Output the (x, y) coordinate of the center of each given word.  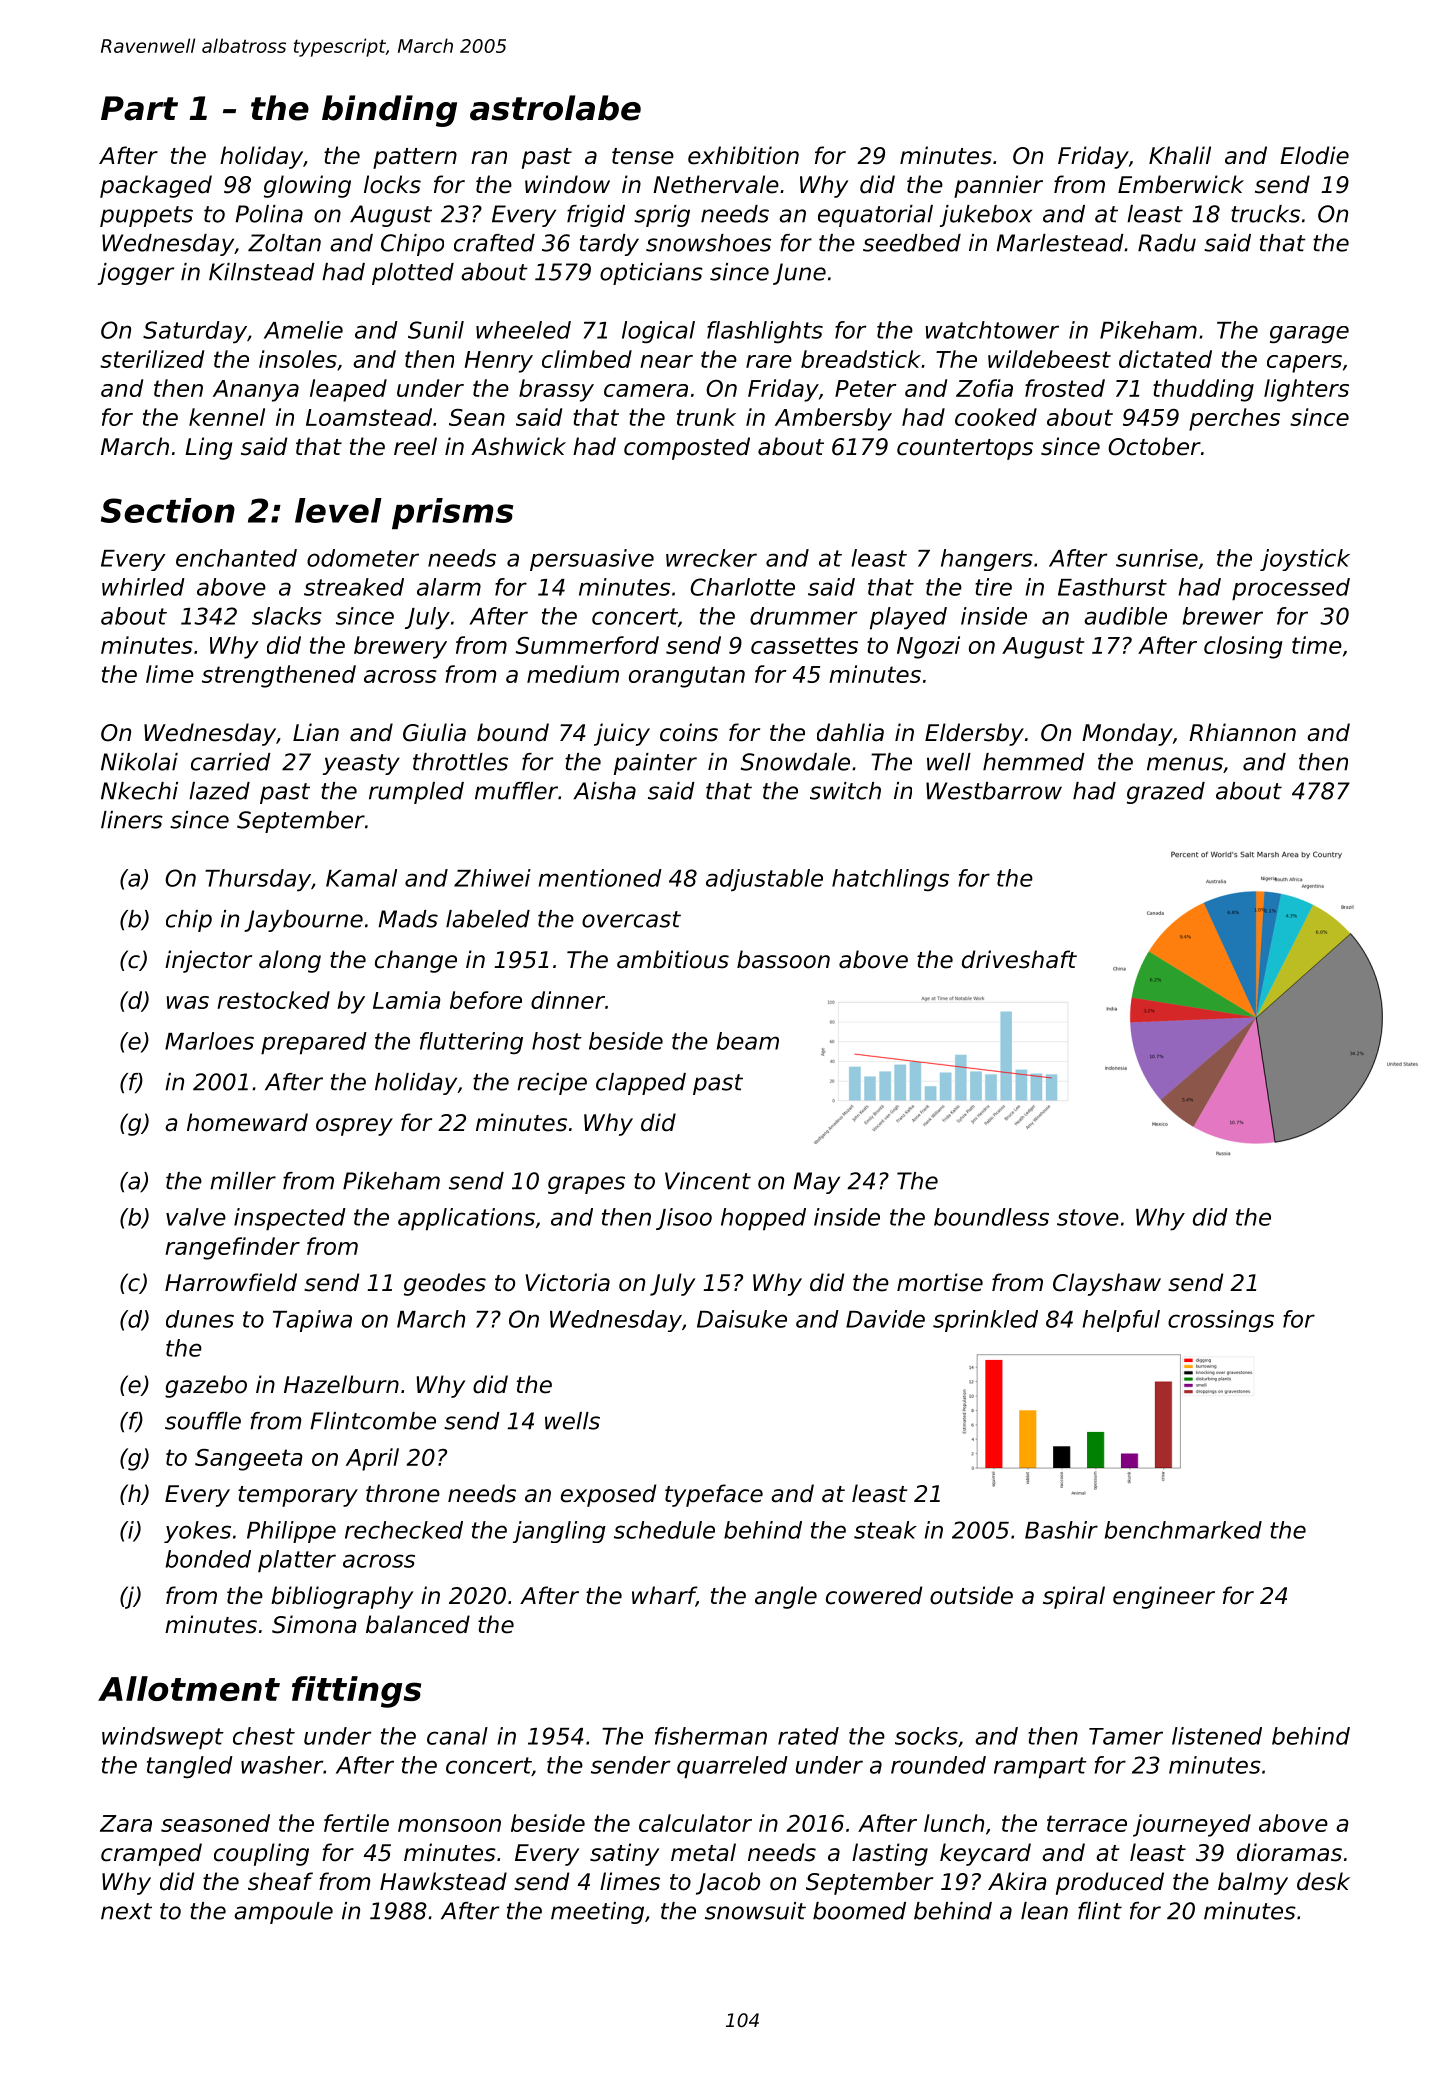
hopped (763, 1219)
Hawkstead (443, 1881)
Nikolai (139, 762)
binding (389, 111)
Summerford (587, 645)
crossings (1221, 1321)
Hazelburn (341, 1384)
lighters (1306, 390)
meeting (597, 1913)
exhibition (743, 155)
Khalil (1180, 155)
